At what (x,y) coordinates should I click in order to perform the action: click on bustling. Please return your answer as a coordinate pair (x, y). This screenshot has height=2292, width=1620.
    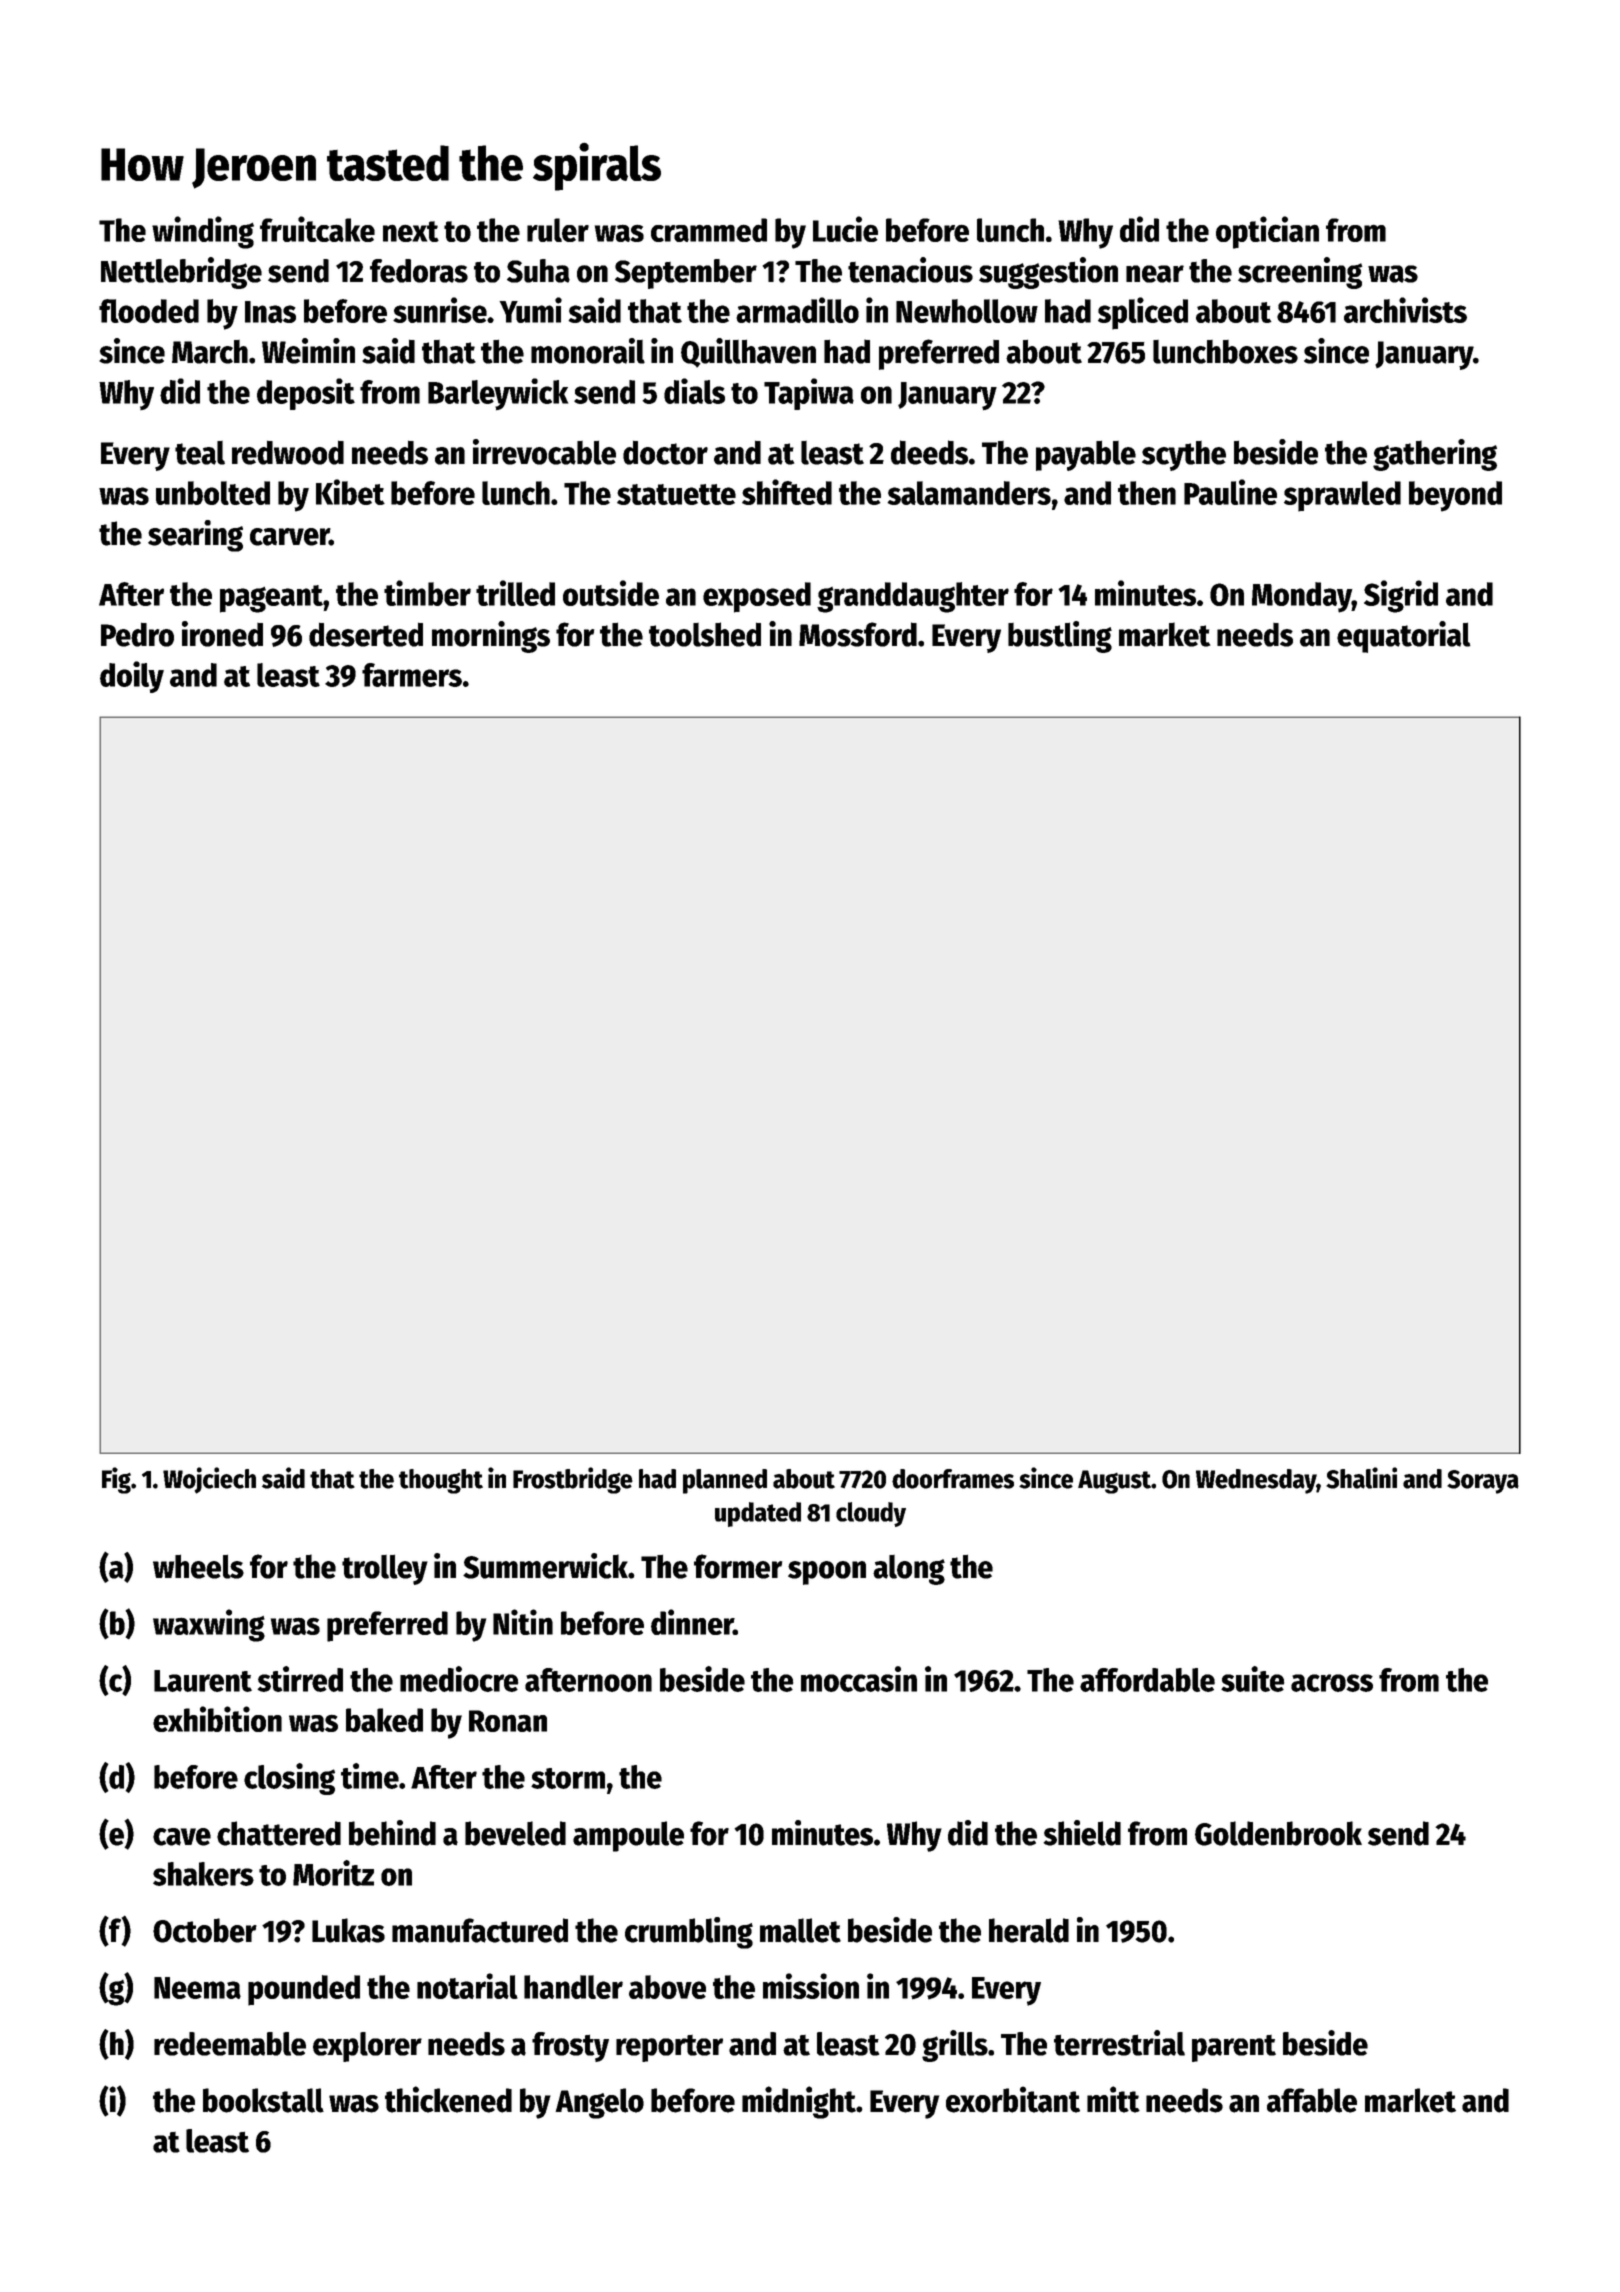
    Looking at the image, I should click on (1060, 637).
